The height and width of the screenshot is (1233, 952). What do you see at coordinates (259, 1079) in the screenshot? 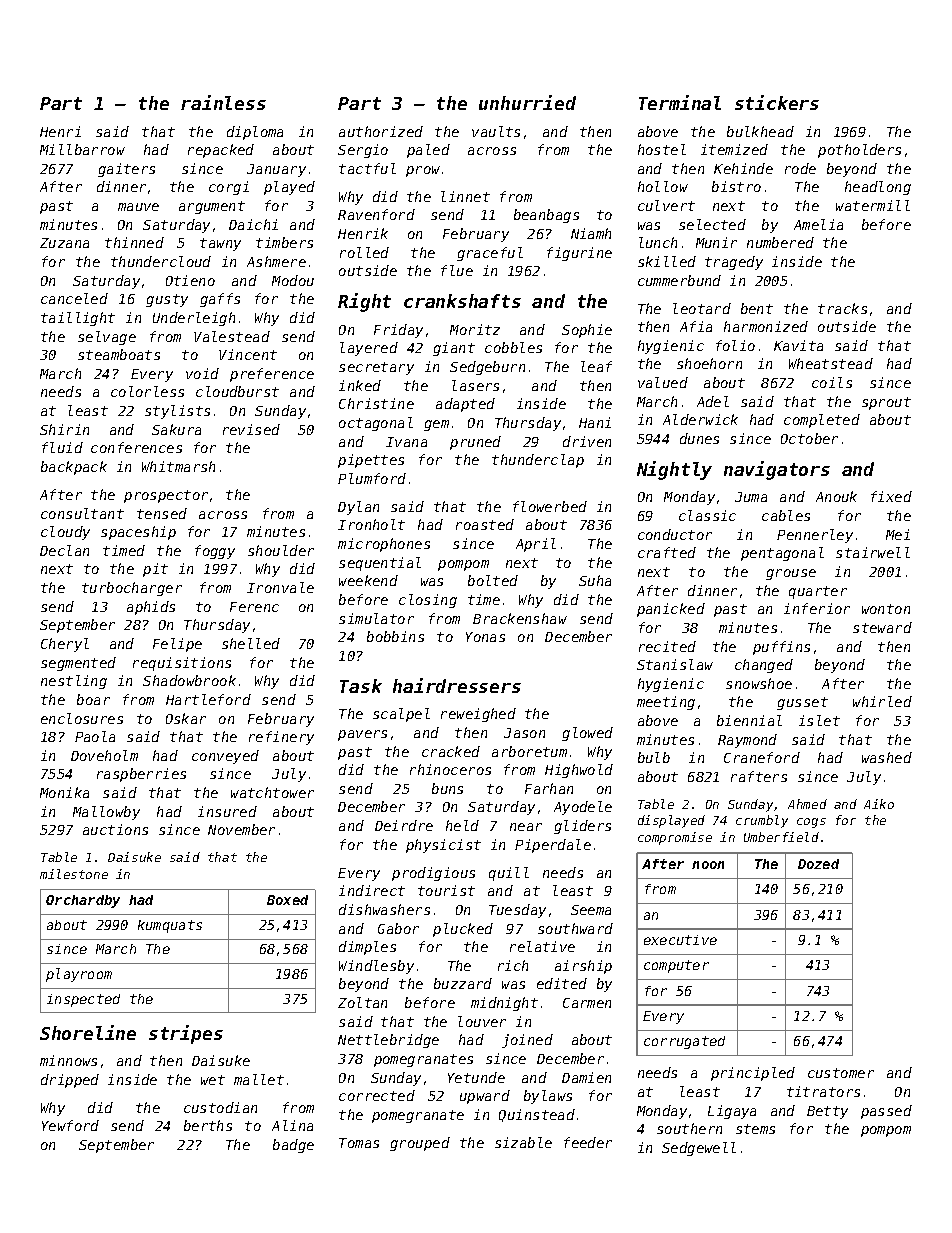
I see `mallet` at bounding box center [259, 1079].
